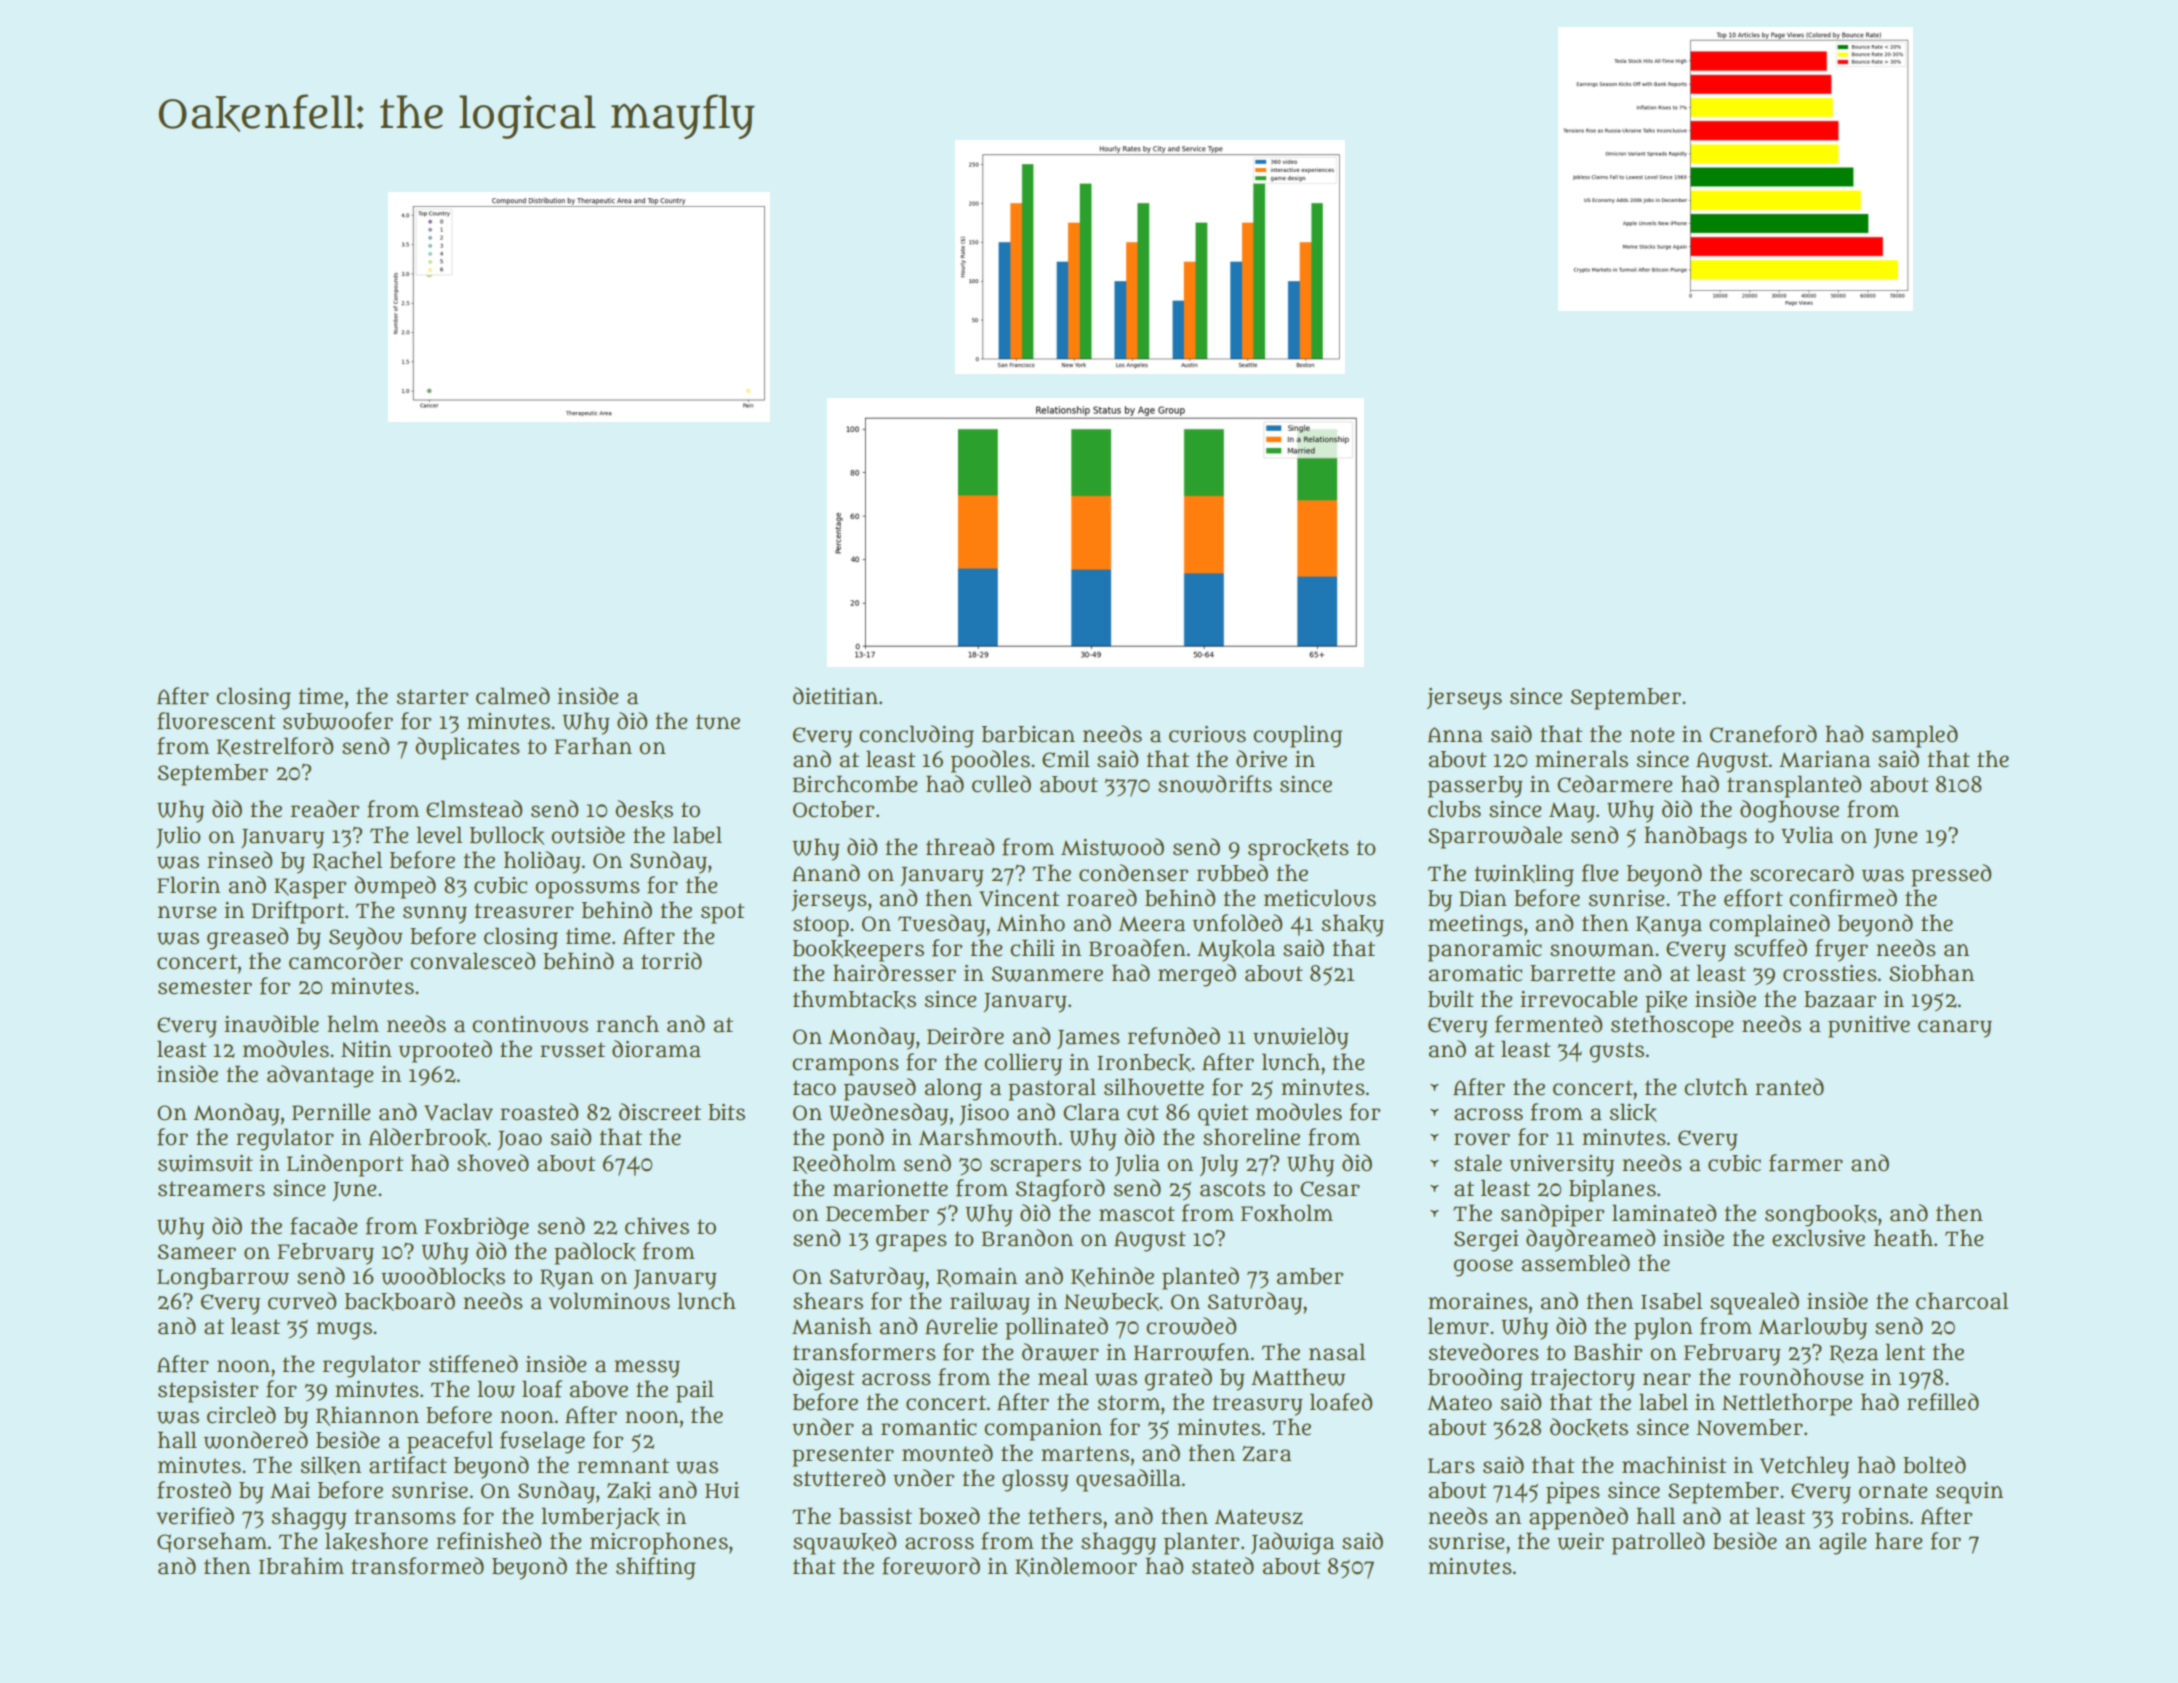  Describe the element at coordinates (405, 1517) in the image. I see `transoms` at that location.
